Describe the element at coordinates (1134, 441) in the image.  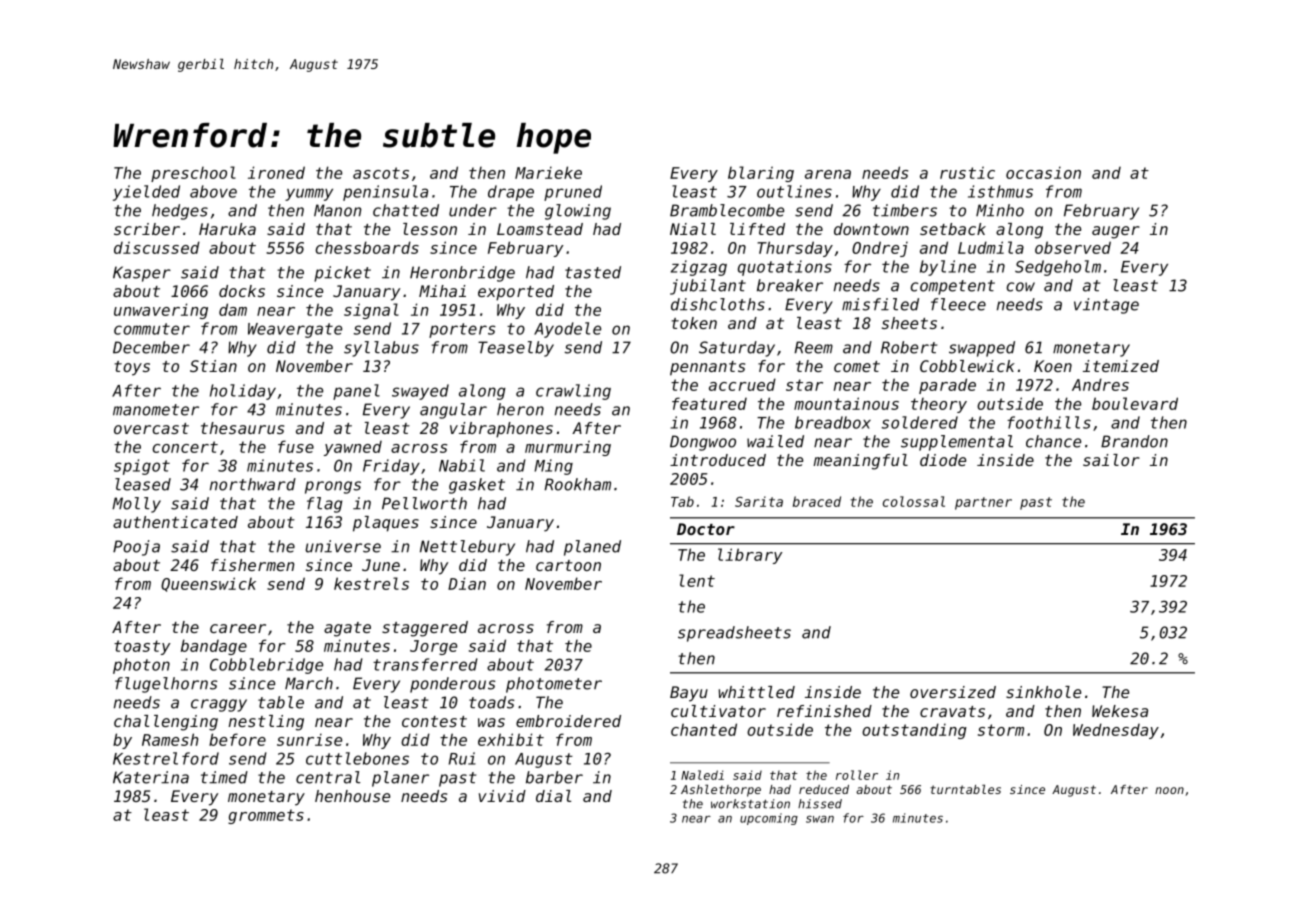
I see `Brandon` at that location.
